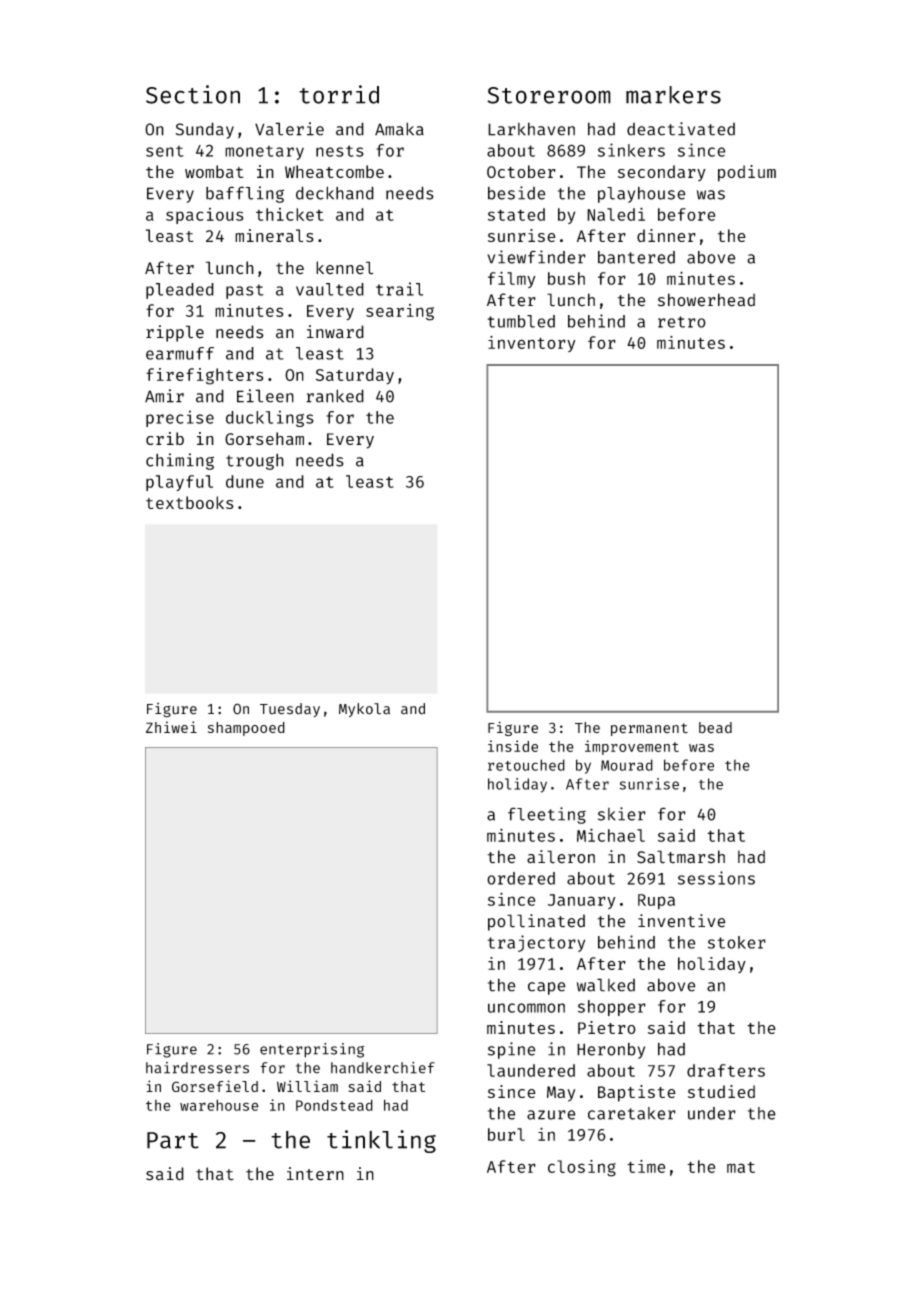 The height and width of the image is (1314, 924). Describe the element at coordinates (315, 1174) in the image. I see `intern` at that location.
